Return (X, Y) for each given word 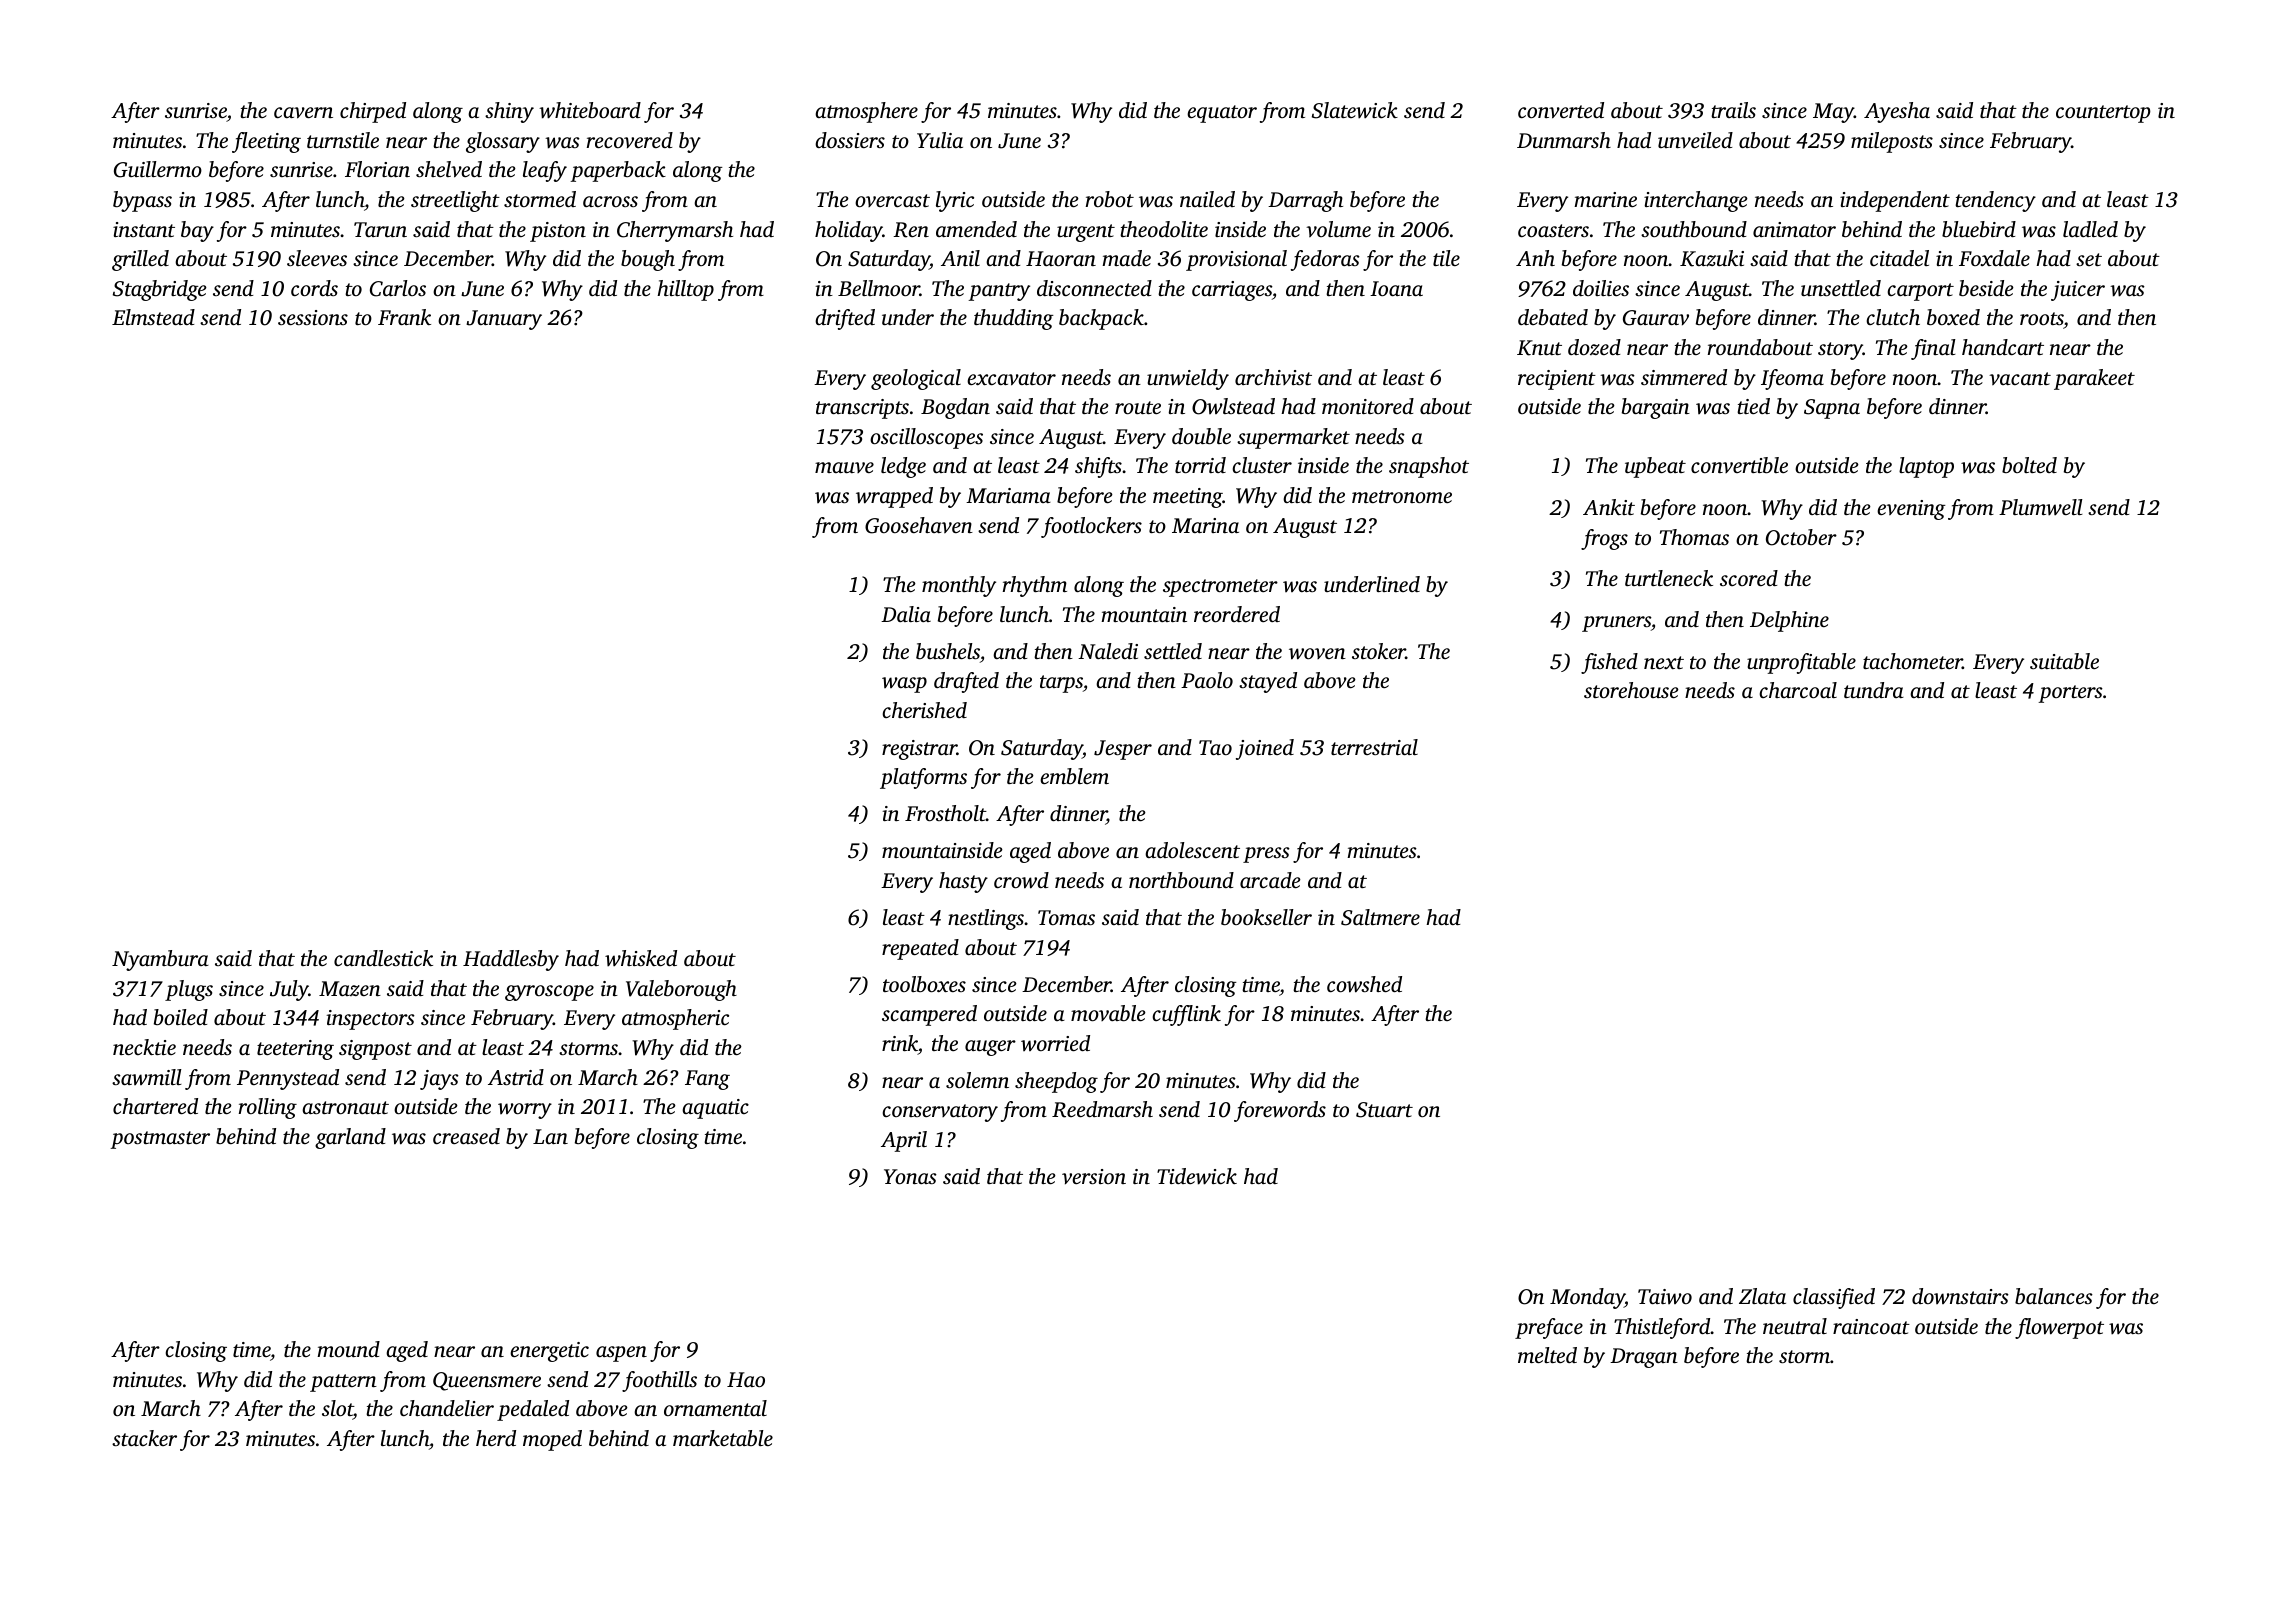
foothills (659, 1381)
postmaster (160, 1140)
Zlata (1762, 1296)
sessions (313, 317)
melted (1547, 1355)
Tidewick (1197, 1176)
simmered (1684, 377)
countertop (2103, 114)
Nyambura (160, 960)
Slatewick (1355, 110)
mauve (844, 467)
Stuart (1384, 1110)
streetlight (455, 201)
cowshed (1364, 984)
